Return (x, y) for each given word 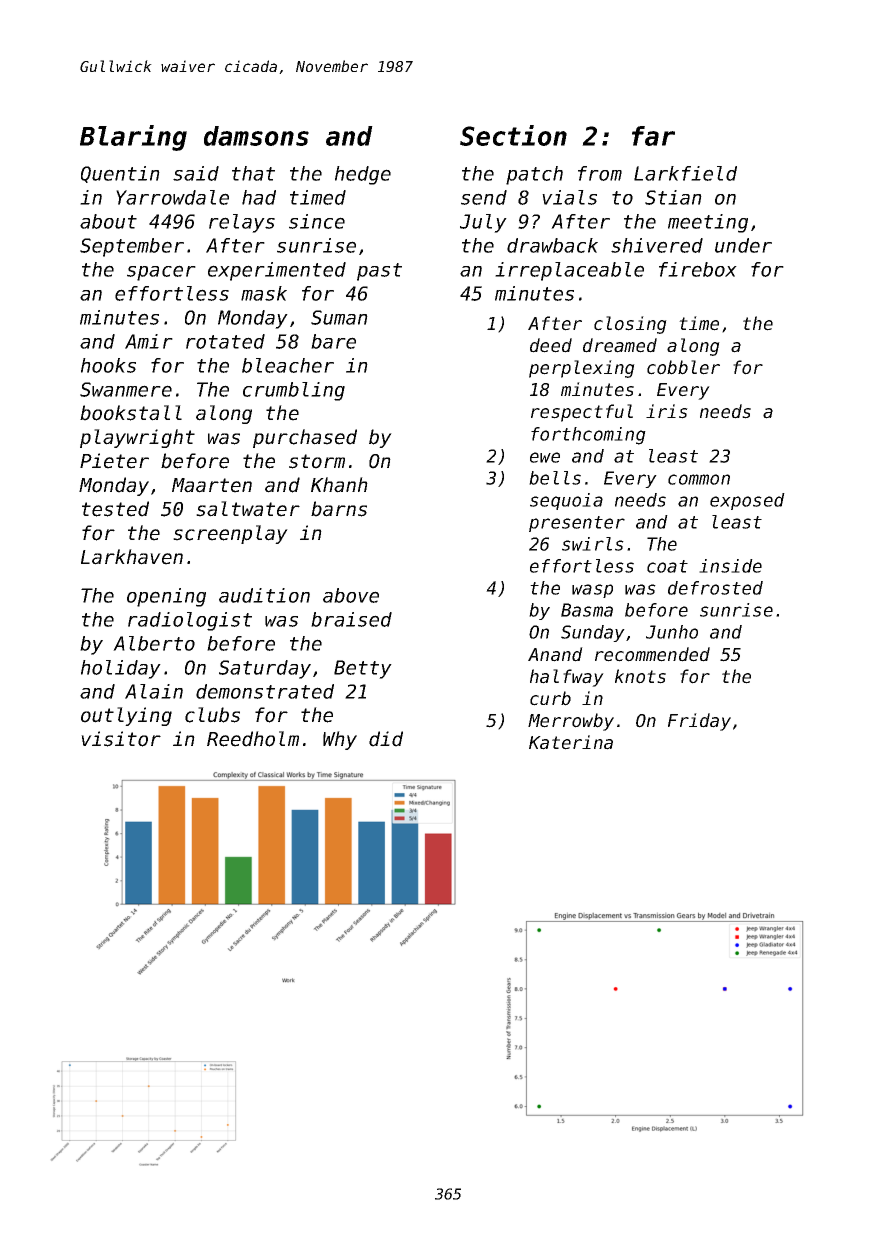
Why (340, 740)
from (600, 173)
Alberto (154, 643)
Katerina (571, 742)
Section (513, 135)
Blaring (133, 138)
